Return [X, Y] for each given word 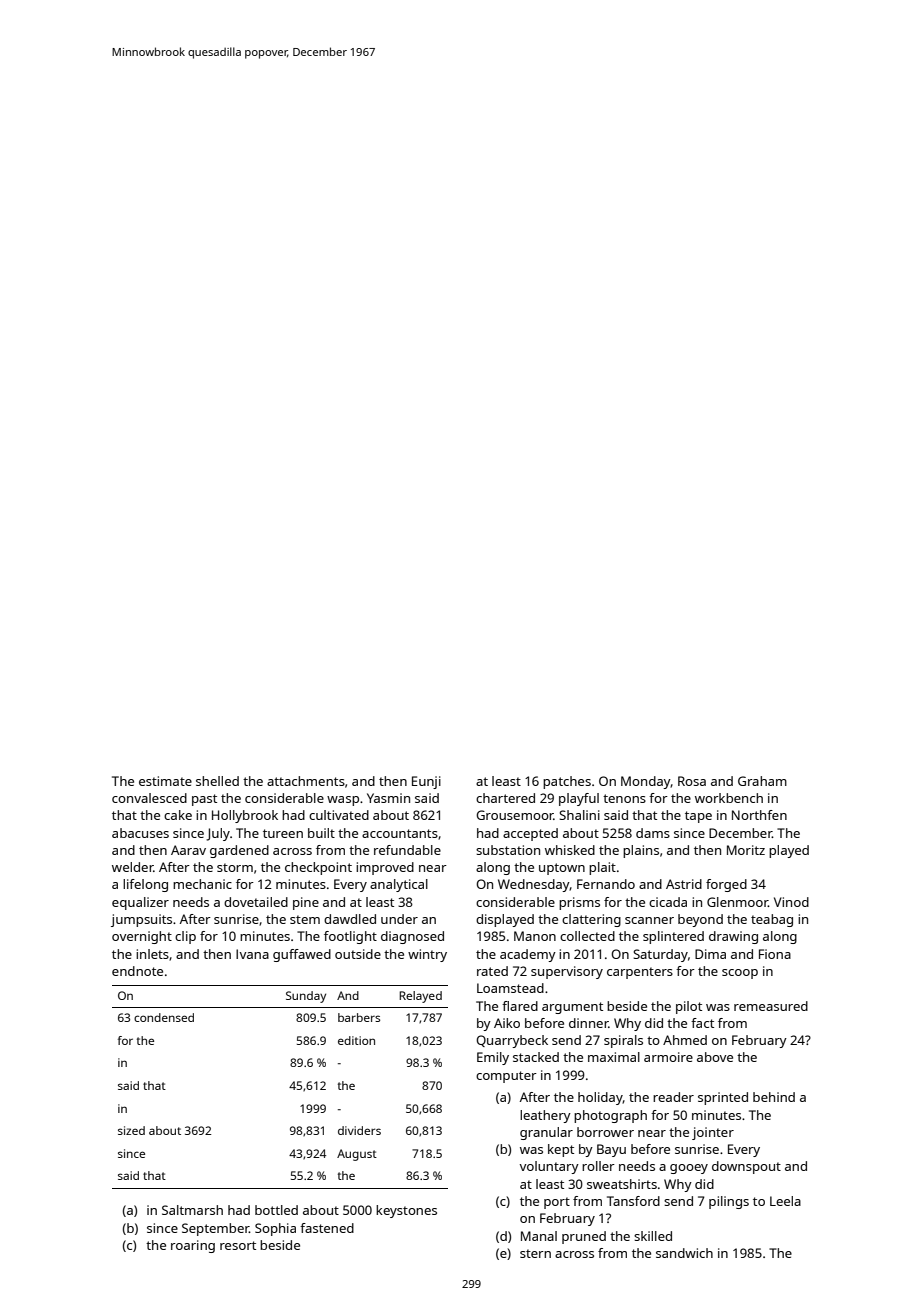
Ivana [252, 954]
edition [356, 1040]
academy [528, 955]
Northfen [759, 815]
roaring [193, 1246]
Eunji [426, 782]
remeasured [771, 1006]
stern [535, 1253]
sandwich [684, 1253]
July [218, 834]
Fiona [775, 954]
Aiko [507, 1023]
